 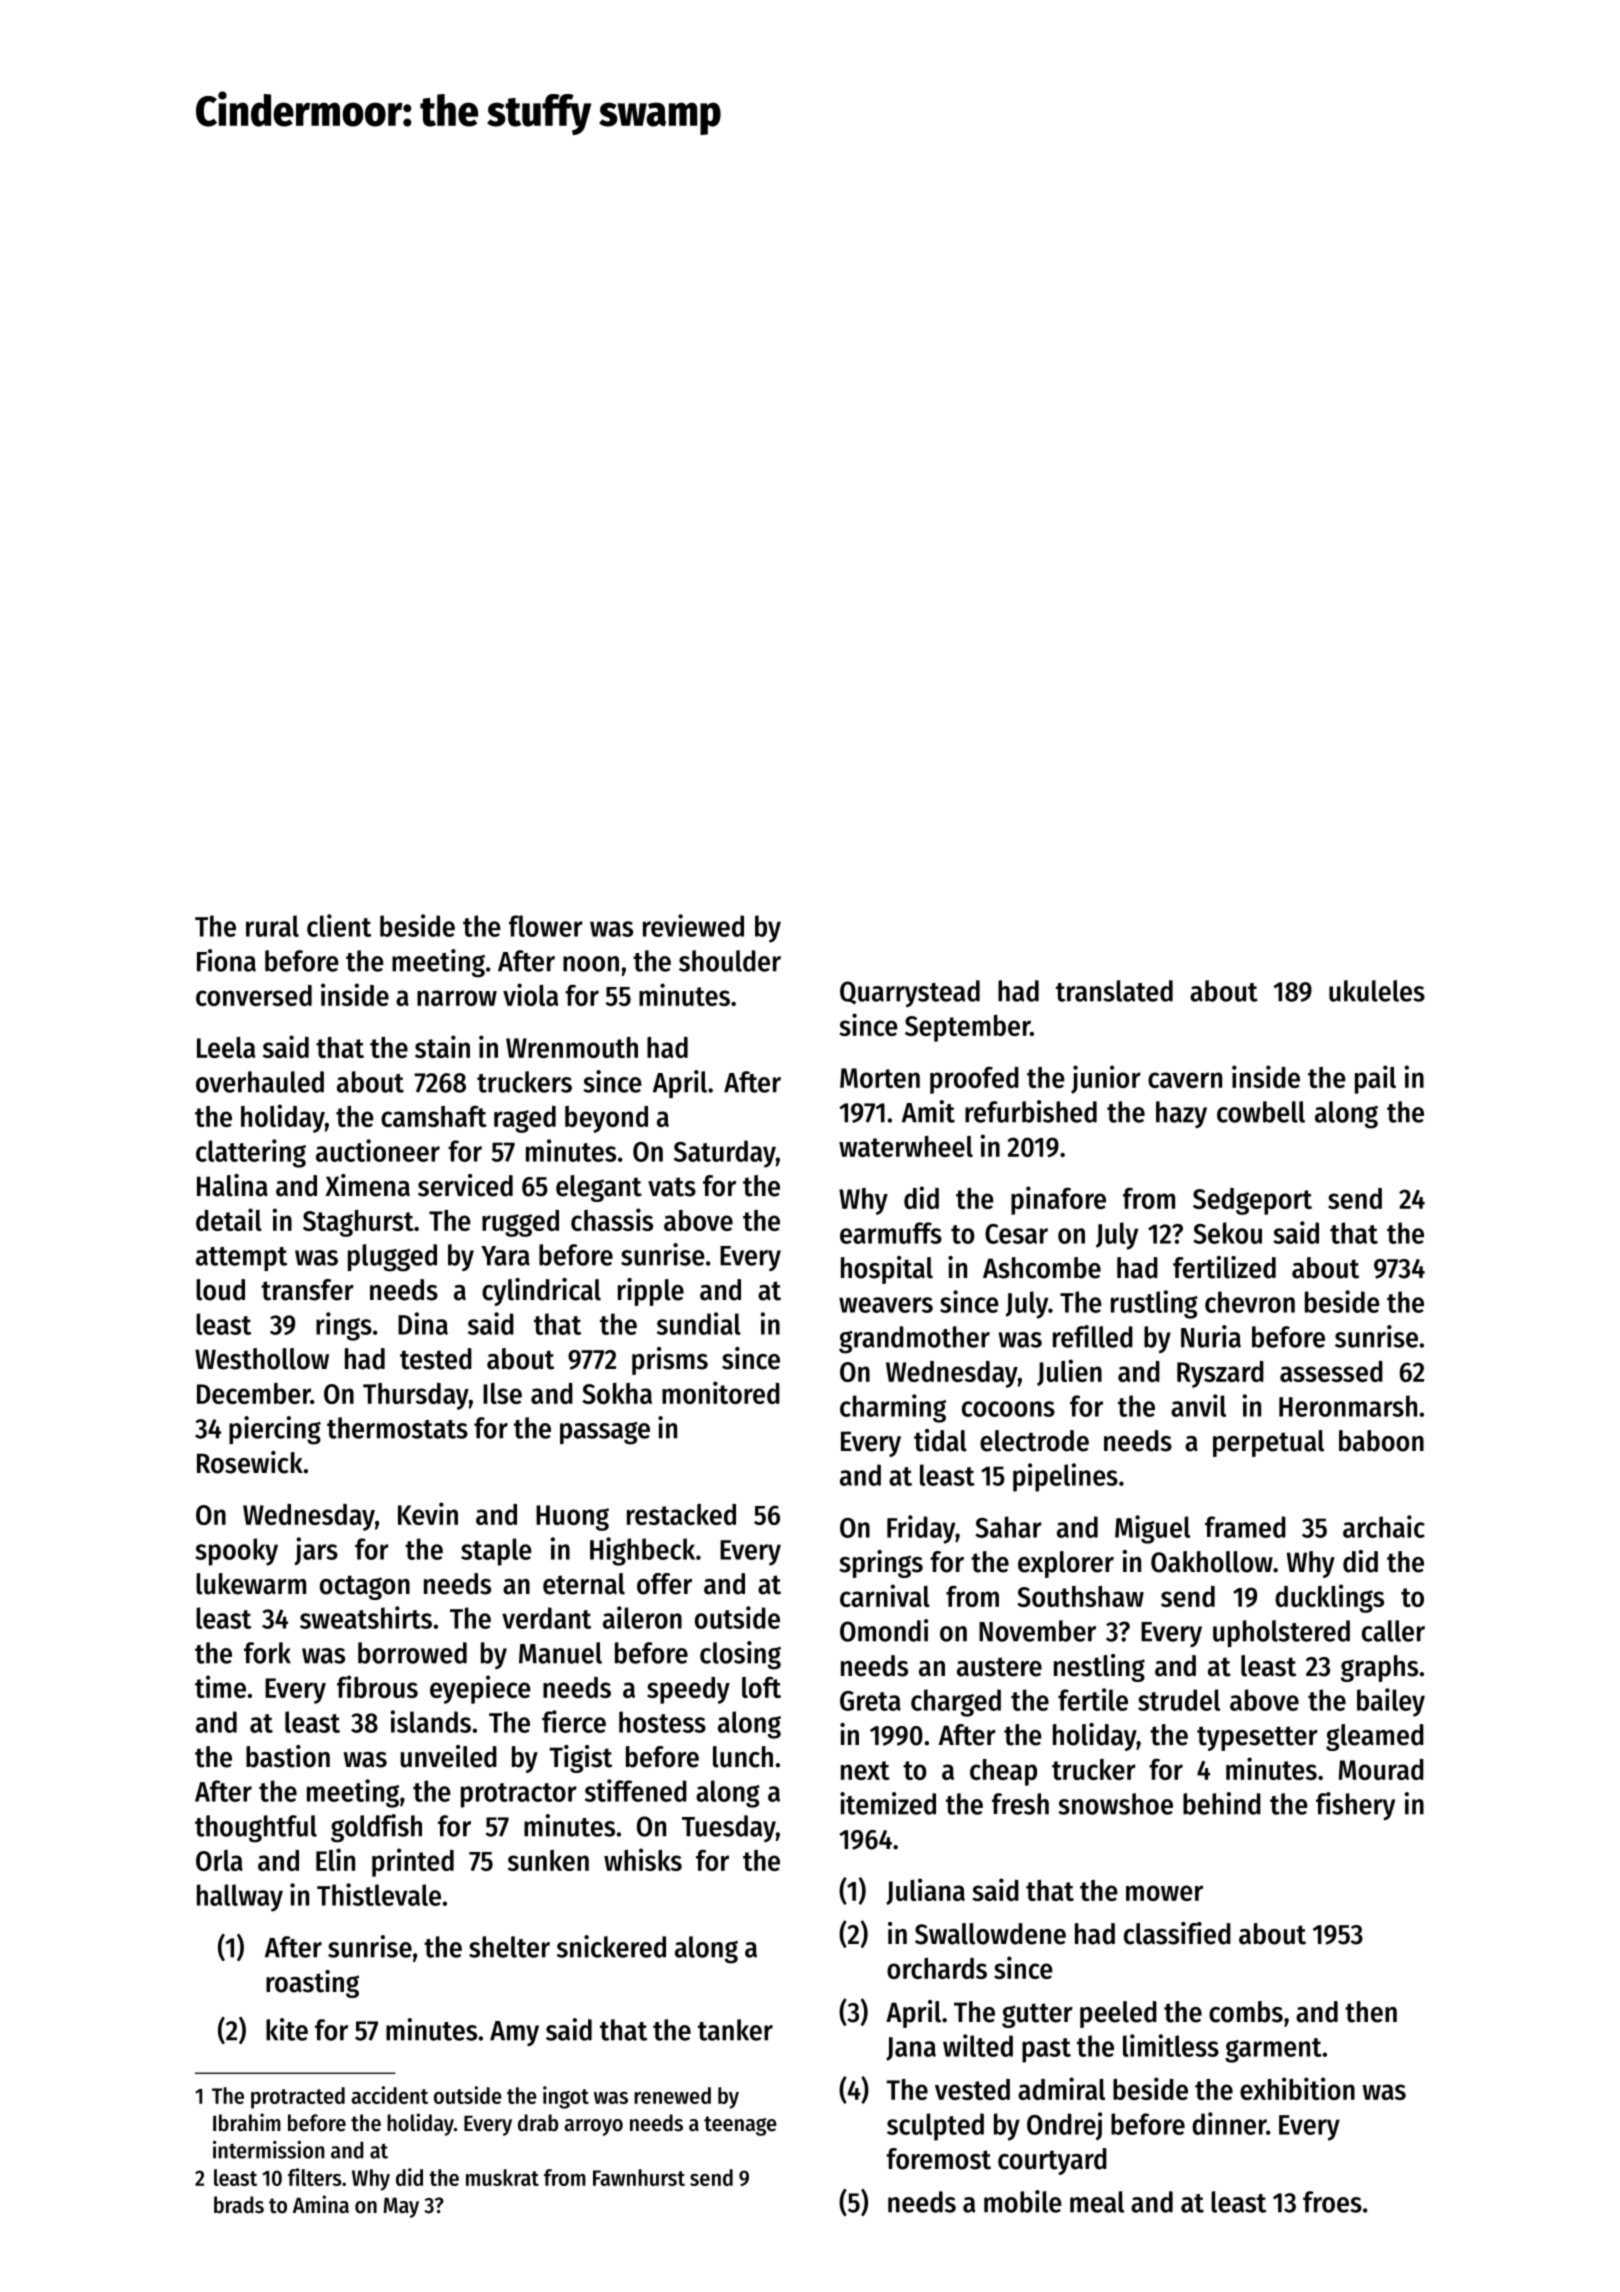 I want to click on fertilized, so click(x=1224, y=1267).
